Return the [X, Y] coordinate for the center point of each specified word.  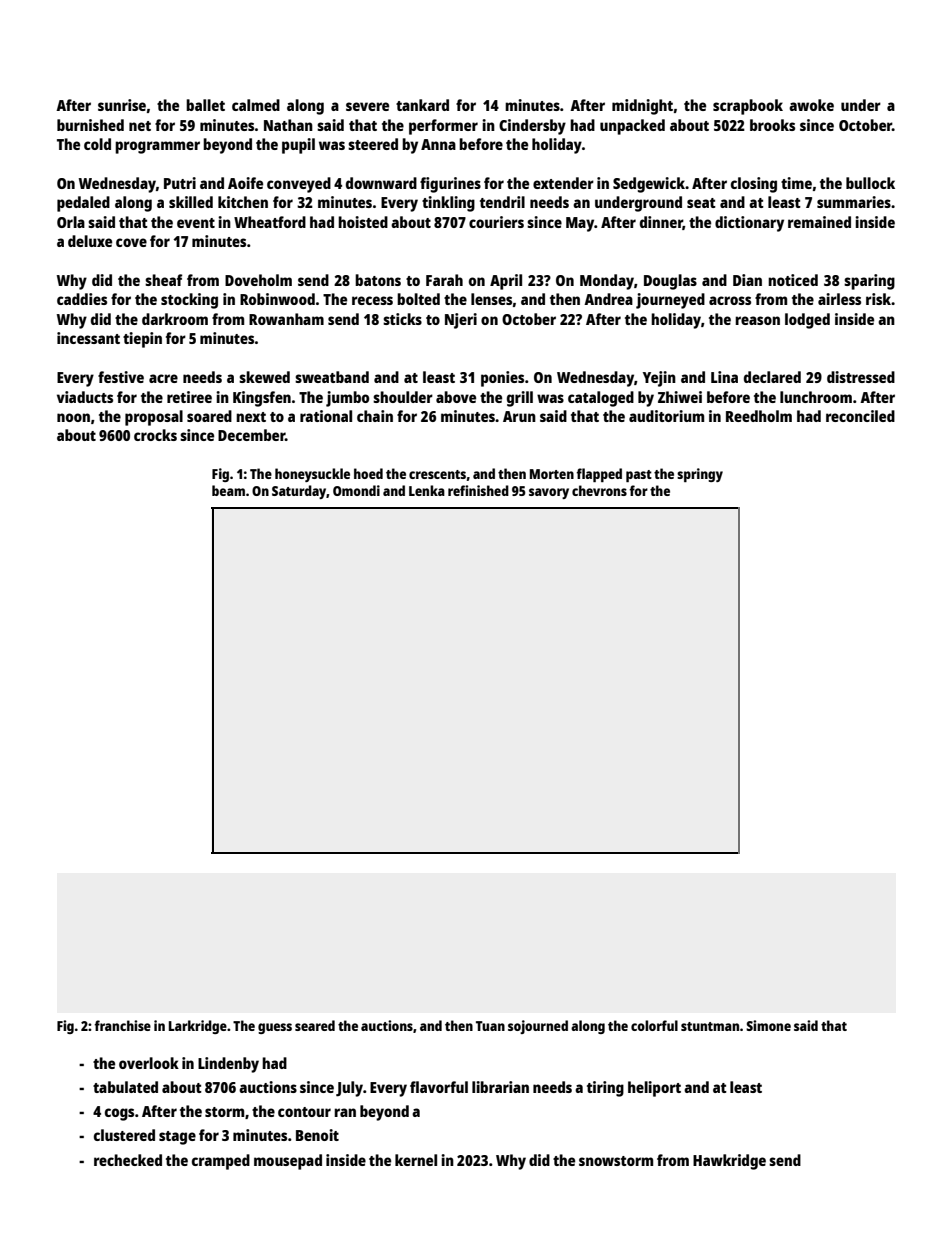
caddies [82, 299]
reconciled [860, 416]
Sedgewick [649, 185]
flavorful [439, 1087]
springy [700, 475]
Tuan [490, 1026]
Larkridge [198, 1027]
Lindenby [228, 1065]
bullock [870, 183]
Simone [768, 1025]
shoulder [403, 397]
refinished [478, 490]
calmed [256, 105]
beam [228, 490]
